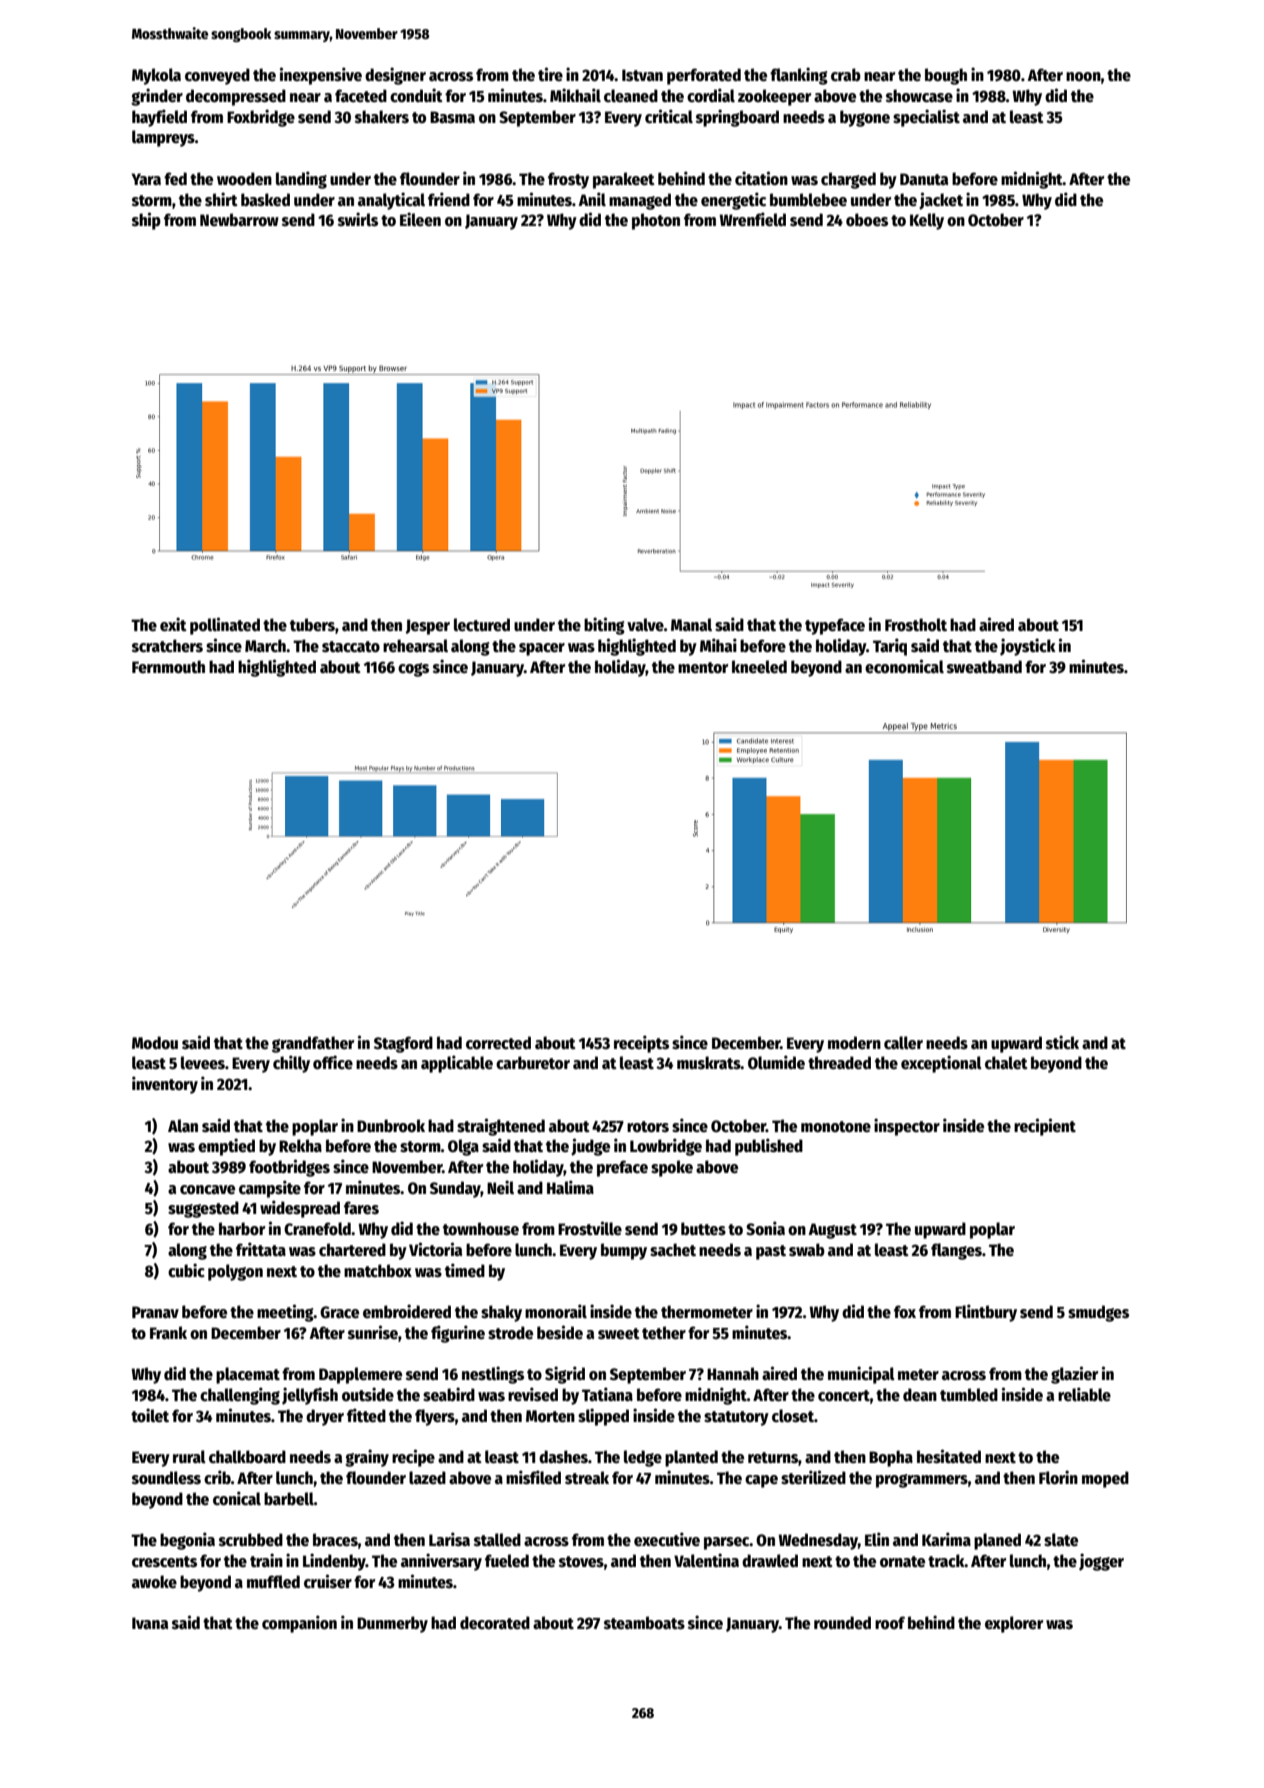 This document has height=1788, width=1264. Describe the element at coordinates (854, 1043) in the document. I see `modern` at that location.
